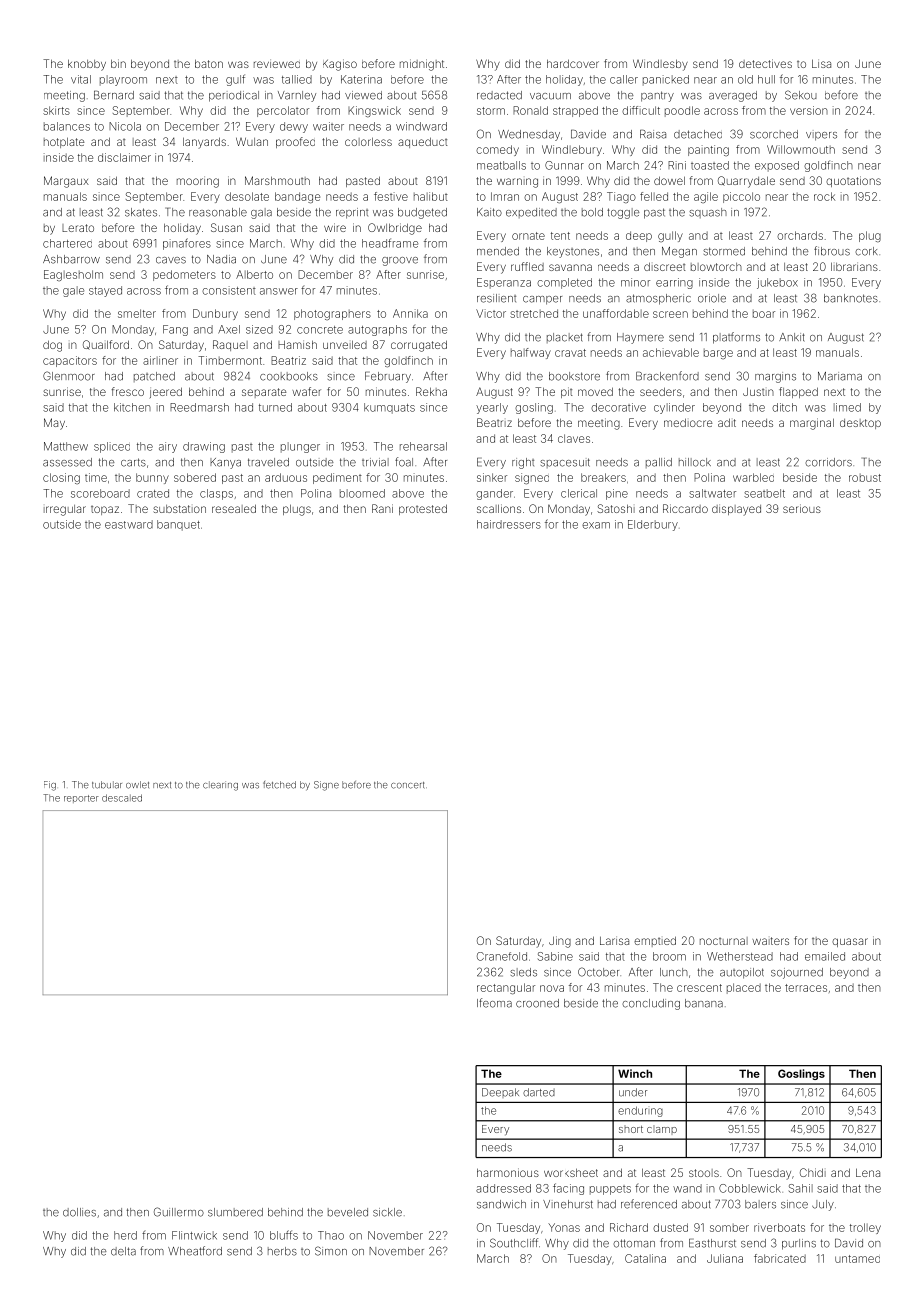 This document has height=1308, width=924. I want to click on screen, so click(670, 314).
